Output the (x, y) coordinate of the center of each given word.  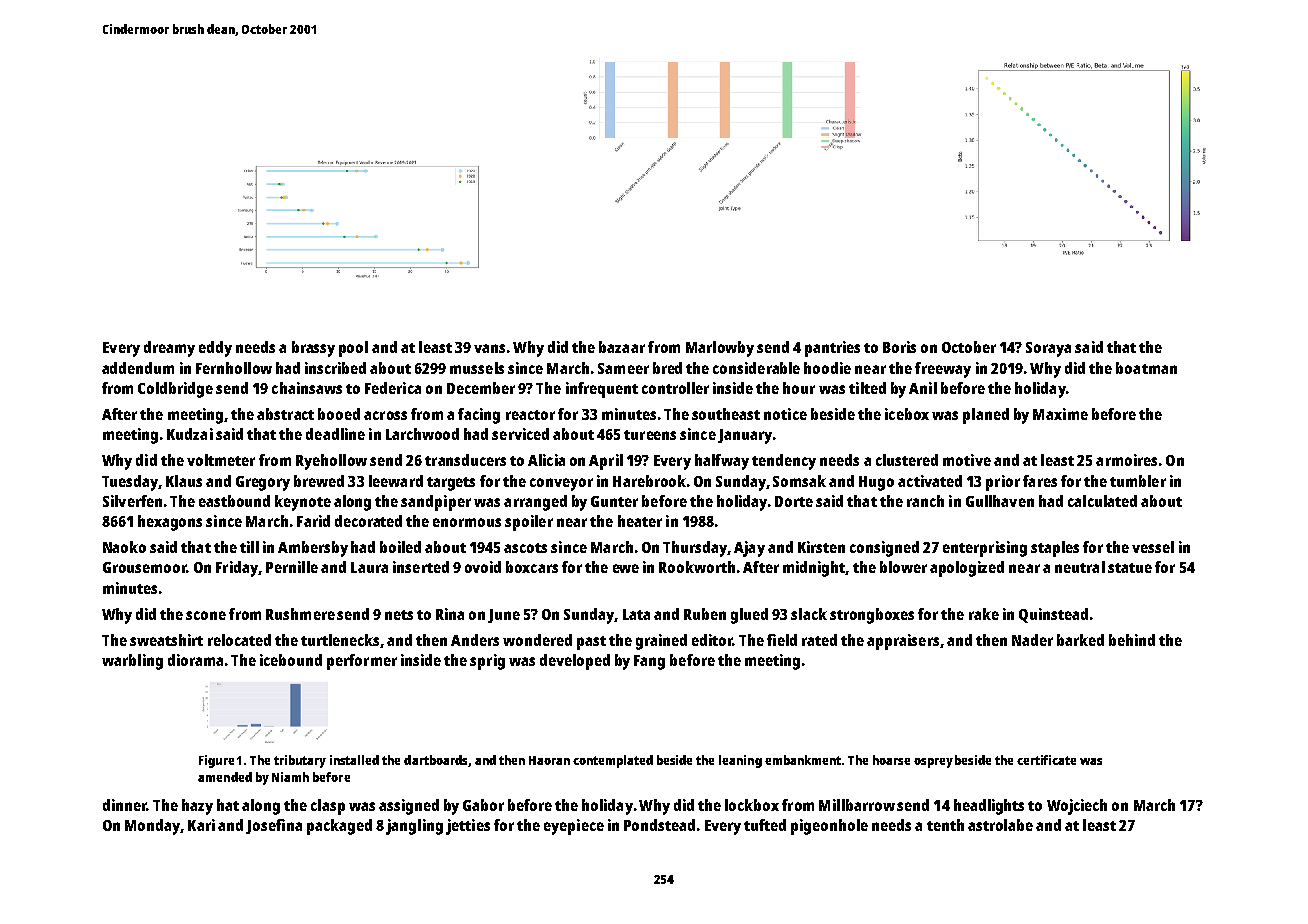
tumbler (1138, 481)
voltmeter (221, 460)
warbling (132, 662)
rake (984, 614)
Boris (899, 347)
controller (675, 388)
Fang (649, 662)
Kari (201, 825)
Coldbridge (175, 390)
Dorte (794, 501)
